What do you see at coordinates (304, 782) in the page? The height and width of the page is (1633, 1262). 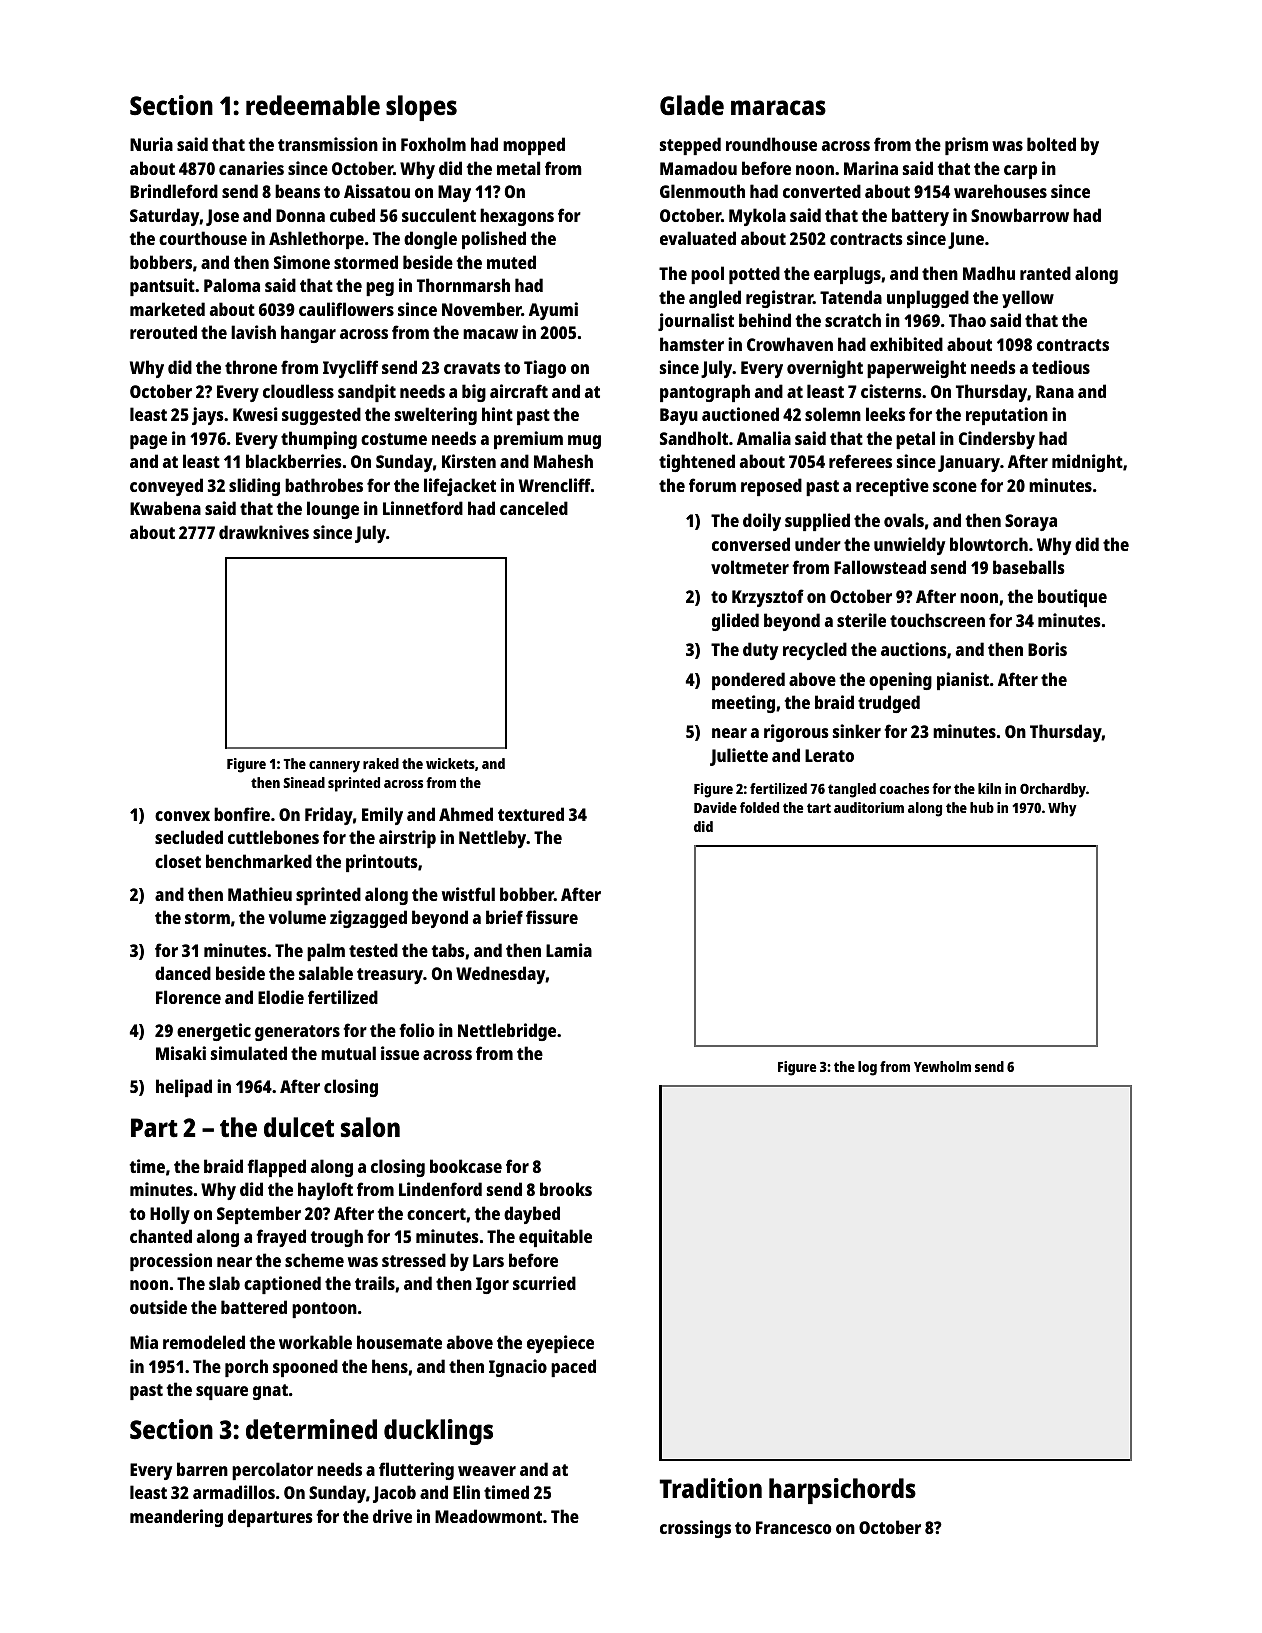 I see `Sinead` at bounding box center [304, 782].
